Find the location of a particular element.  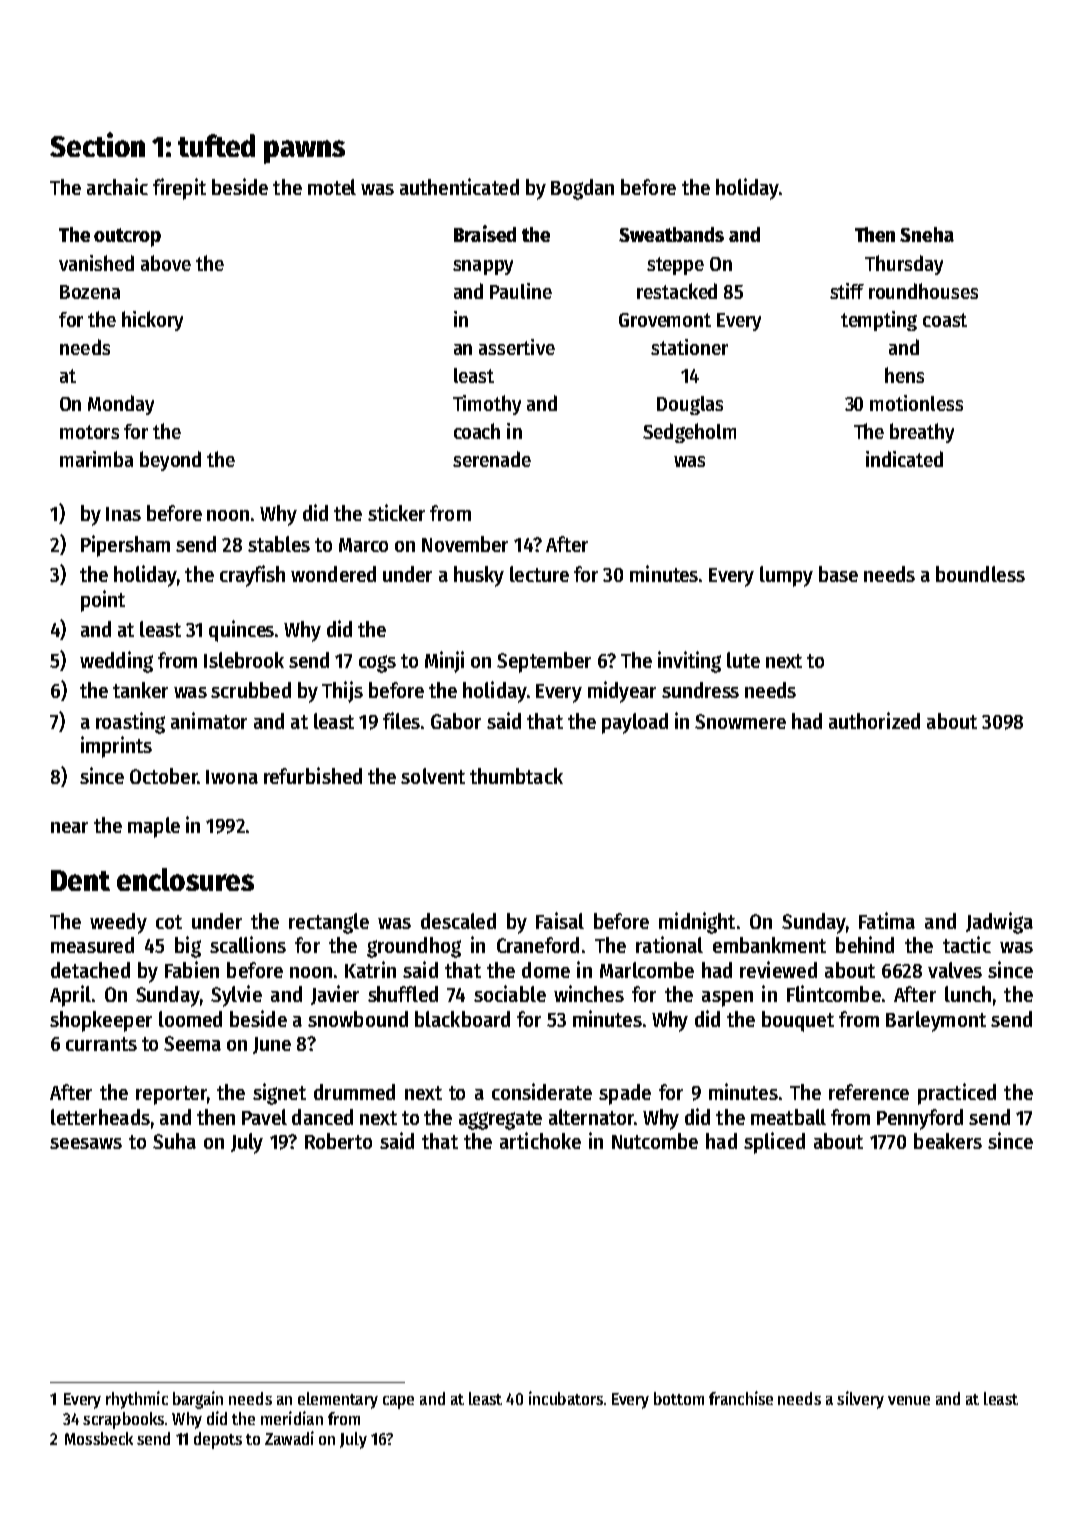

archaic is located at coordinates (117, 186).
